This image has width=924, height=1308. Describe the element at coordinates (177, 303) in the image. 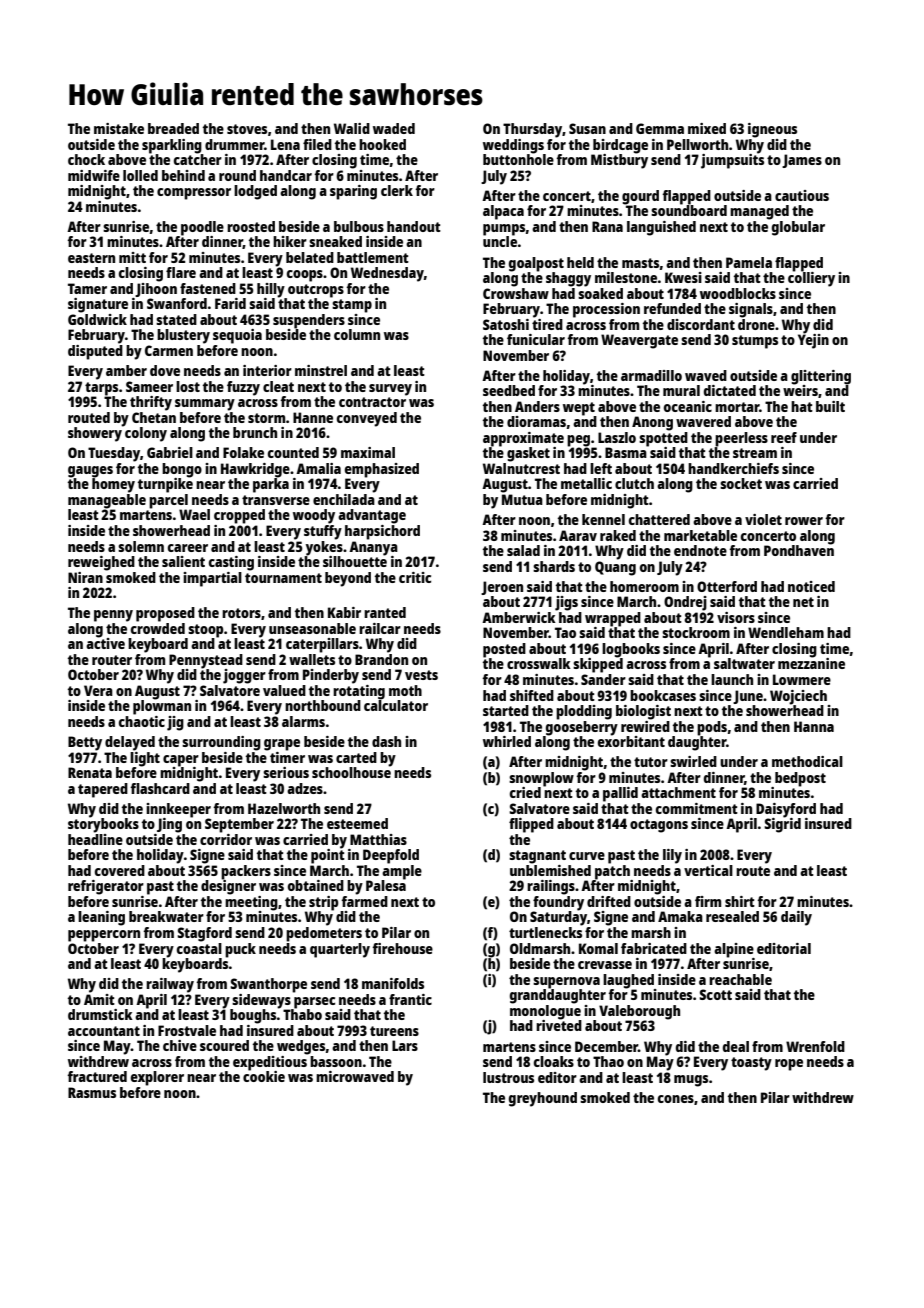

I see `Swanford` at that location.
